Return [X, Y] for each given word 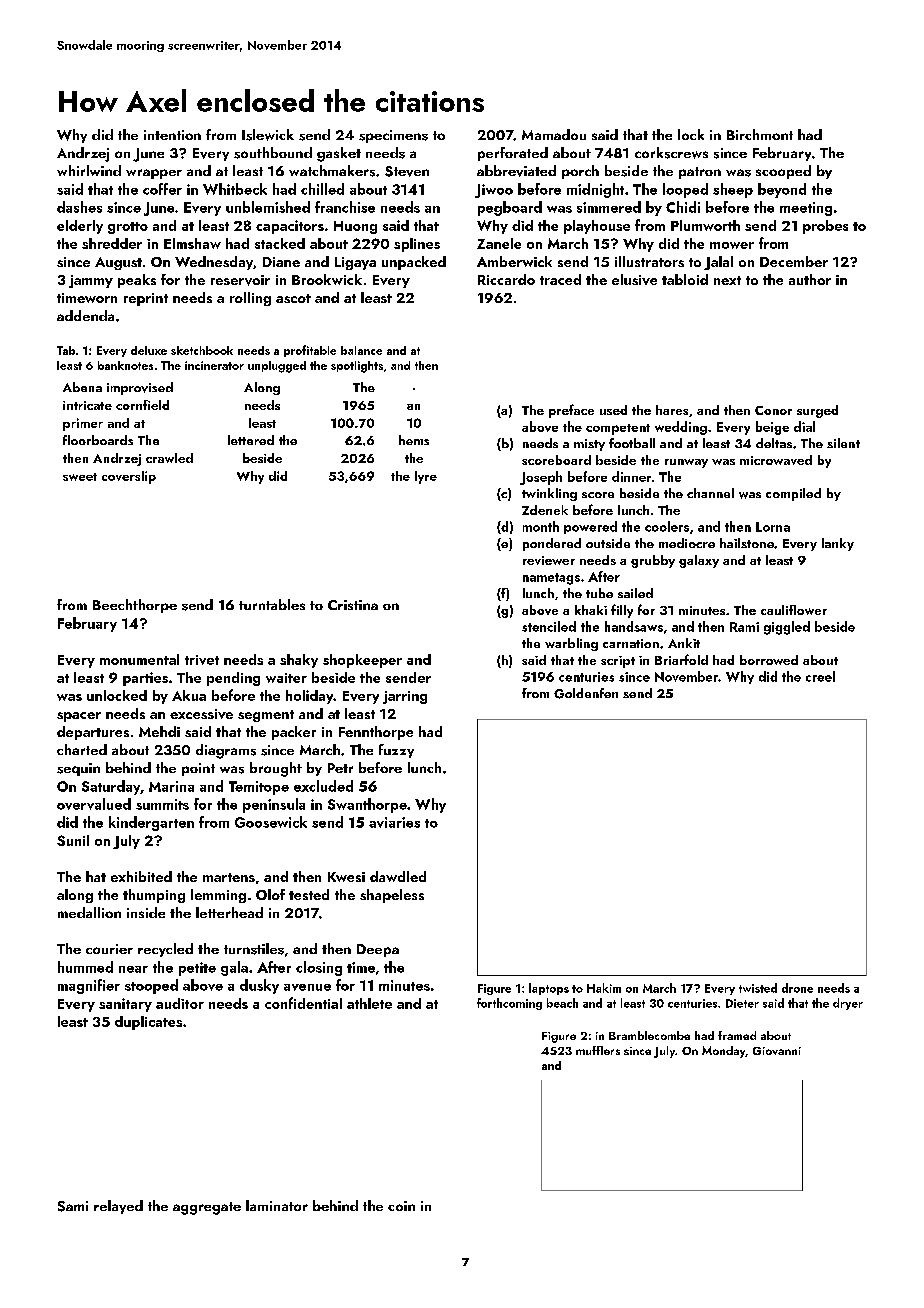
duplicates [148, 1023]
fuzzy [396, 751]
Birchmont [760, 134]
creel [820, 676]
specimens [393, 136]
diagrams [226, 751]
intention [172, 135]
